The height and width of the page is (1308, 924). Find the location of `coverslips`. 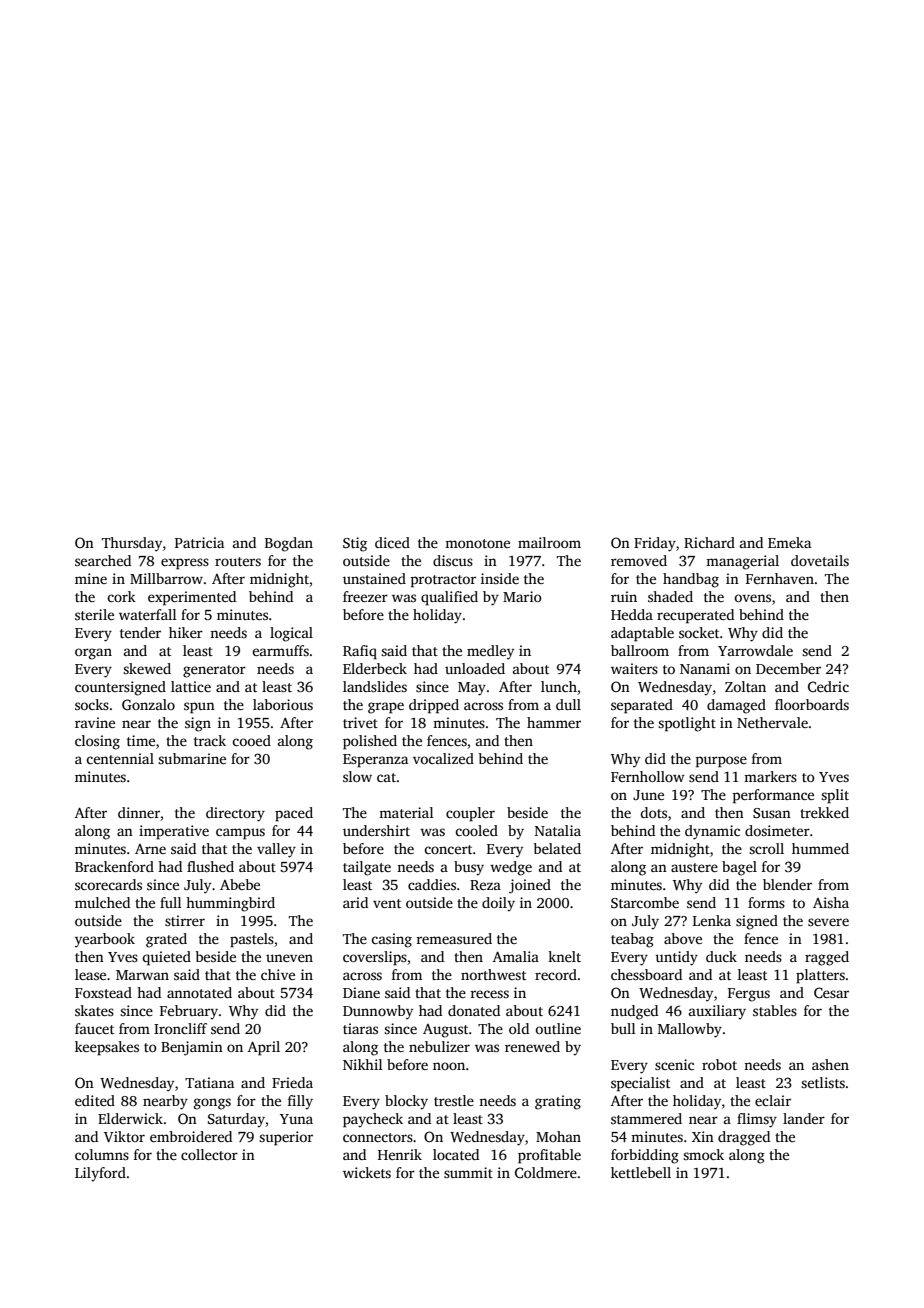

coverslips is located at coordinates (375, 958).
